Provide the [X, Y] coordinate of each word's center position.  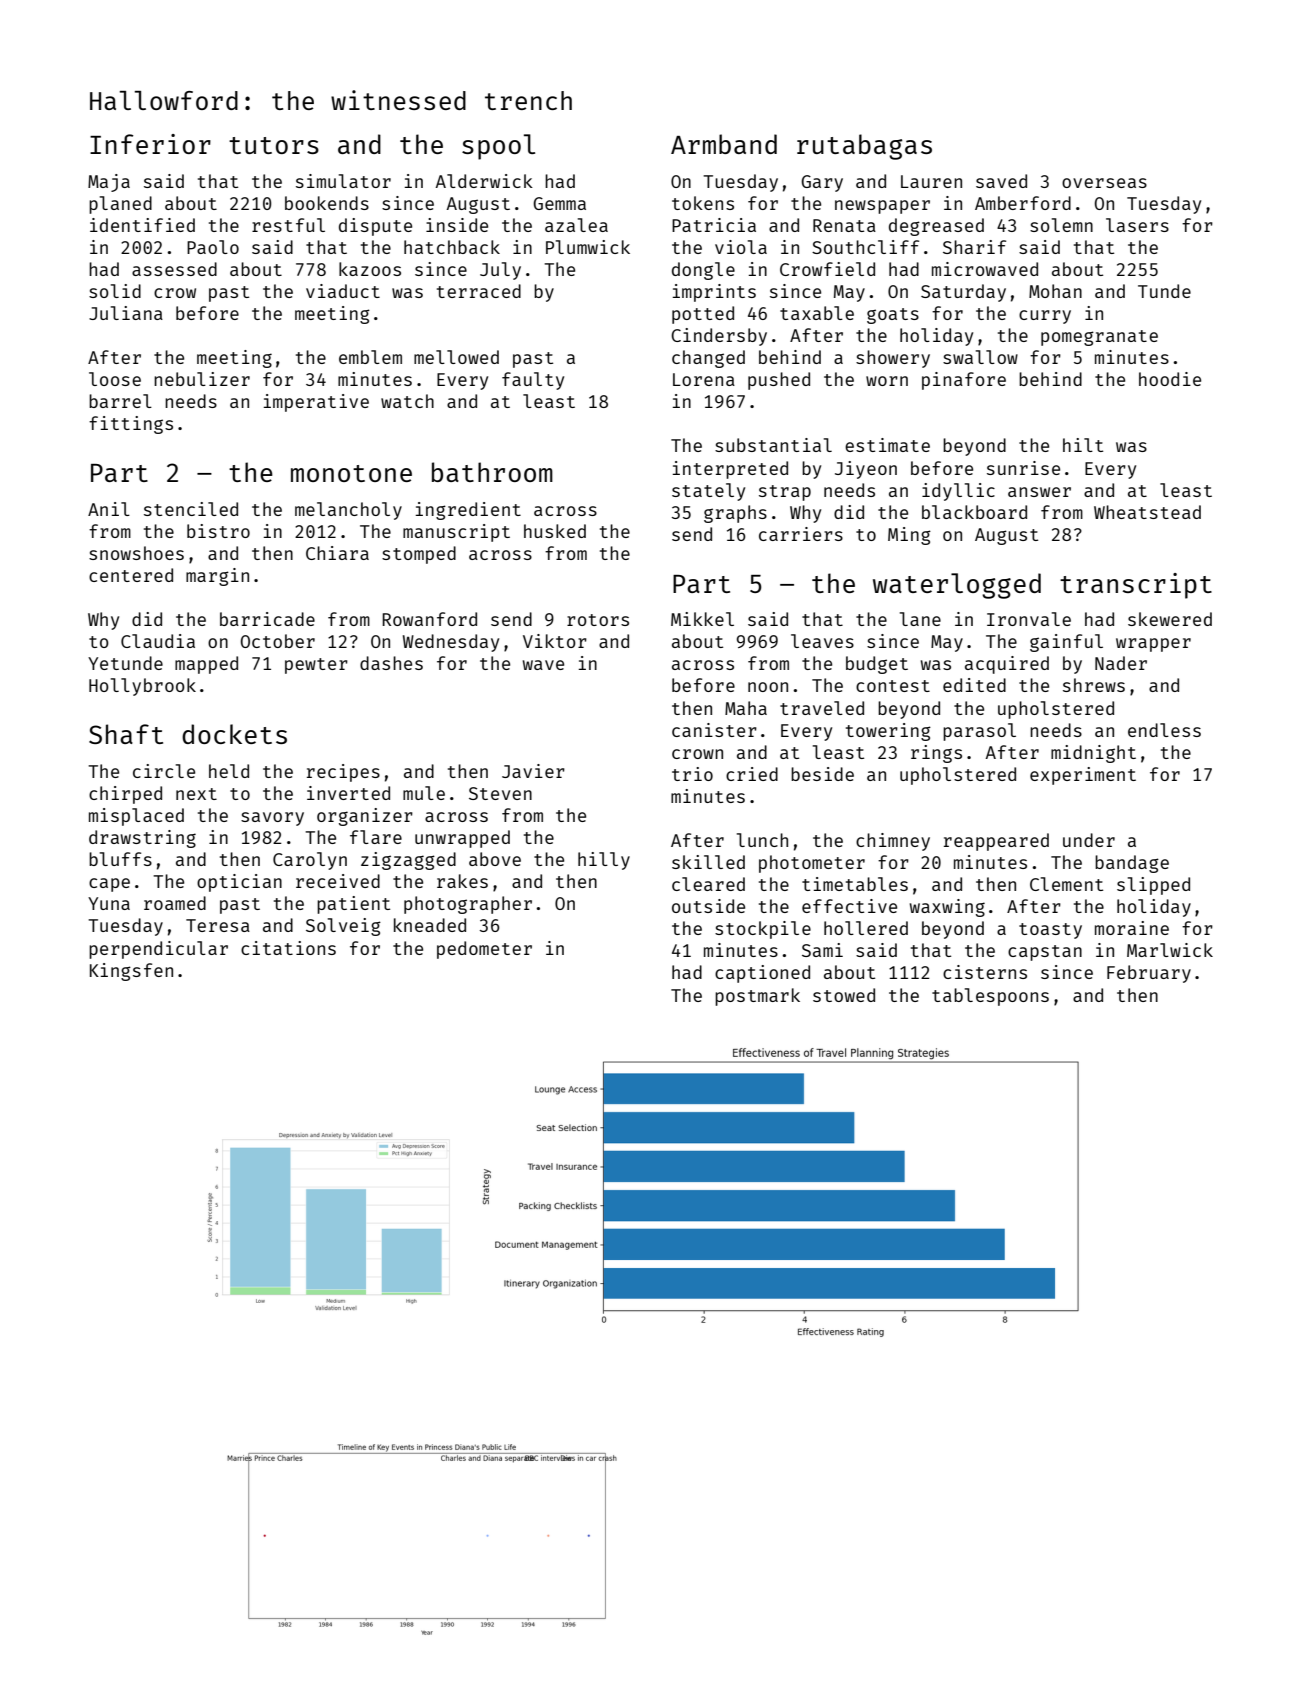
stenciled [191, 509]
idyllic [958, 492]
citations [288, 948]
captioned [762, 974]
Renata [844, 225]
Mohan [1055, 291]
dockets [234, 734]
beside [822, 774]
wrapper [1153, 645]
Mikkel [702, 619]
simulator [343, 181]
